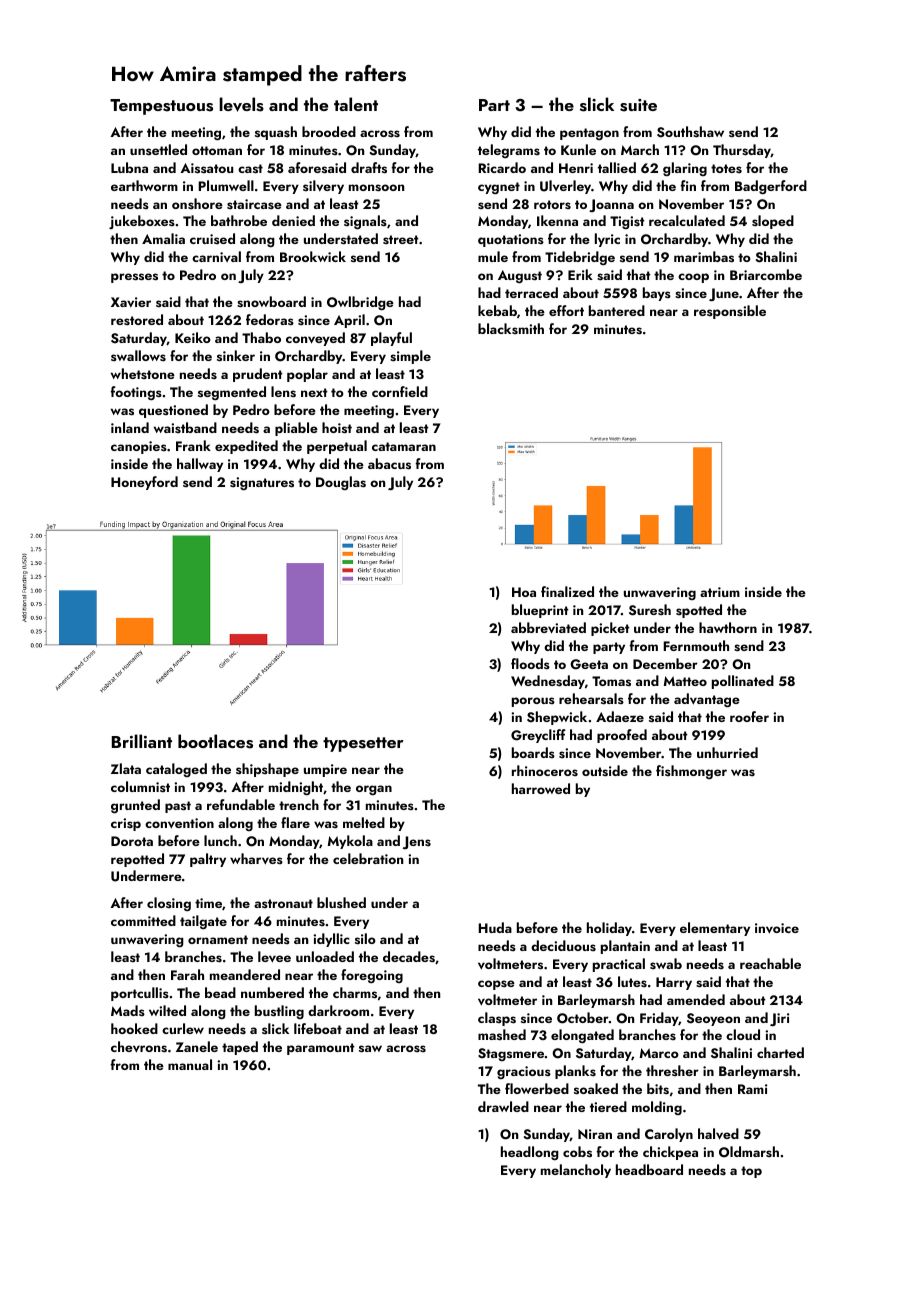 Image resolution: width=924 pixels, height=1308 pixels. I want to click on Tidebridge, so click(580, 258).
